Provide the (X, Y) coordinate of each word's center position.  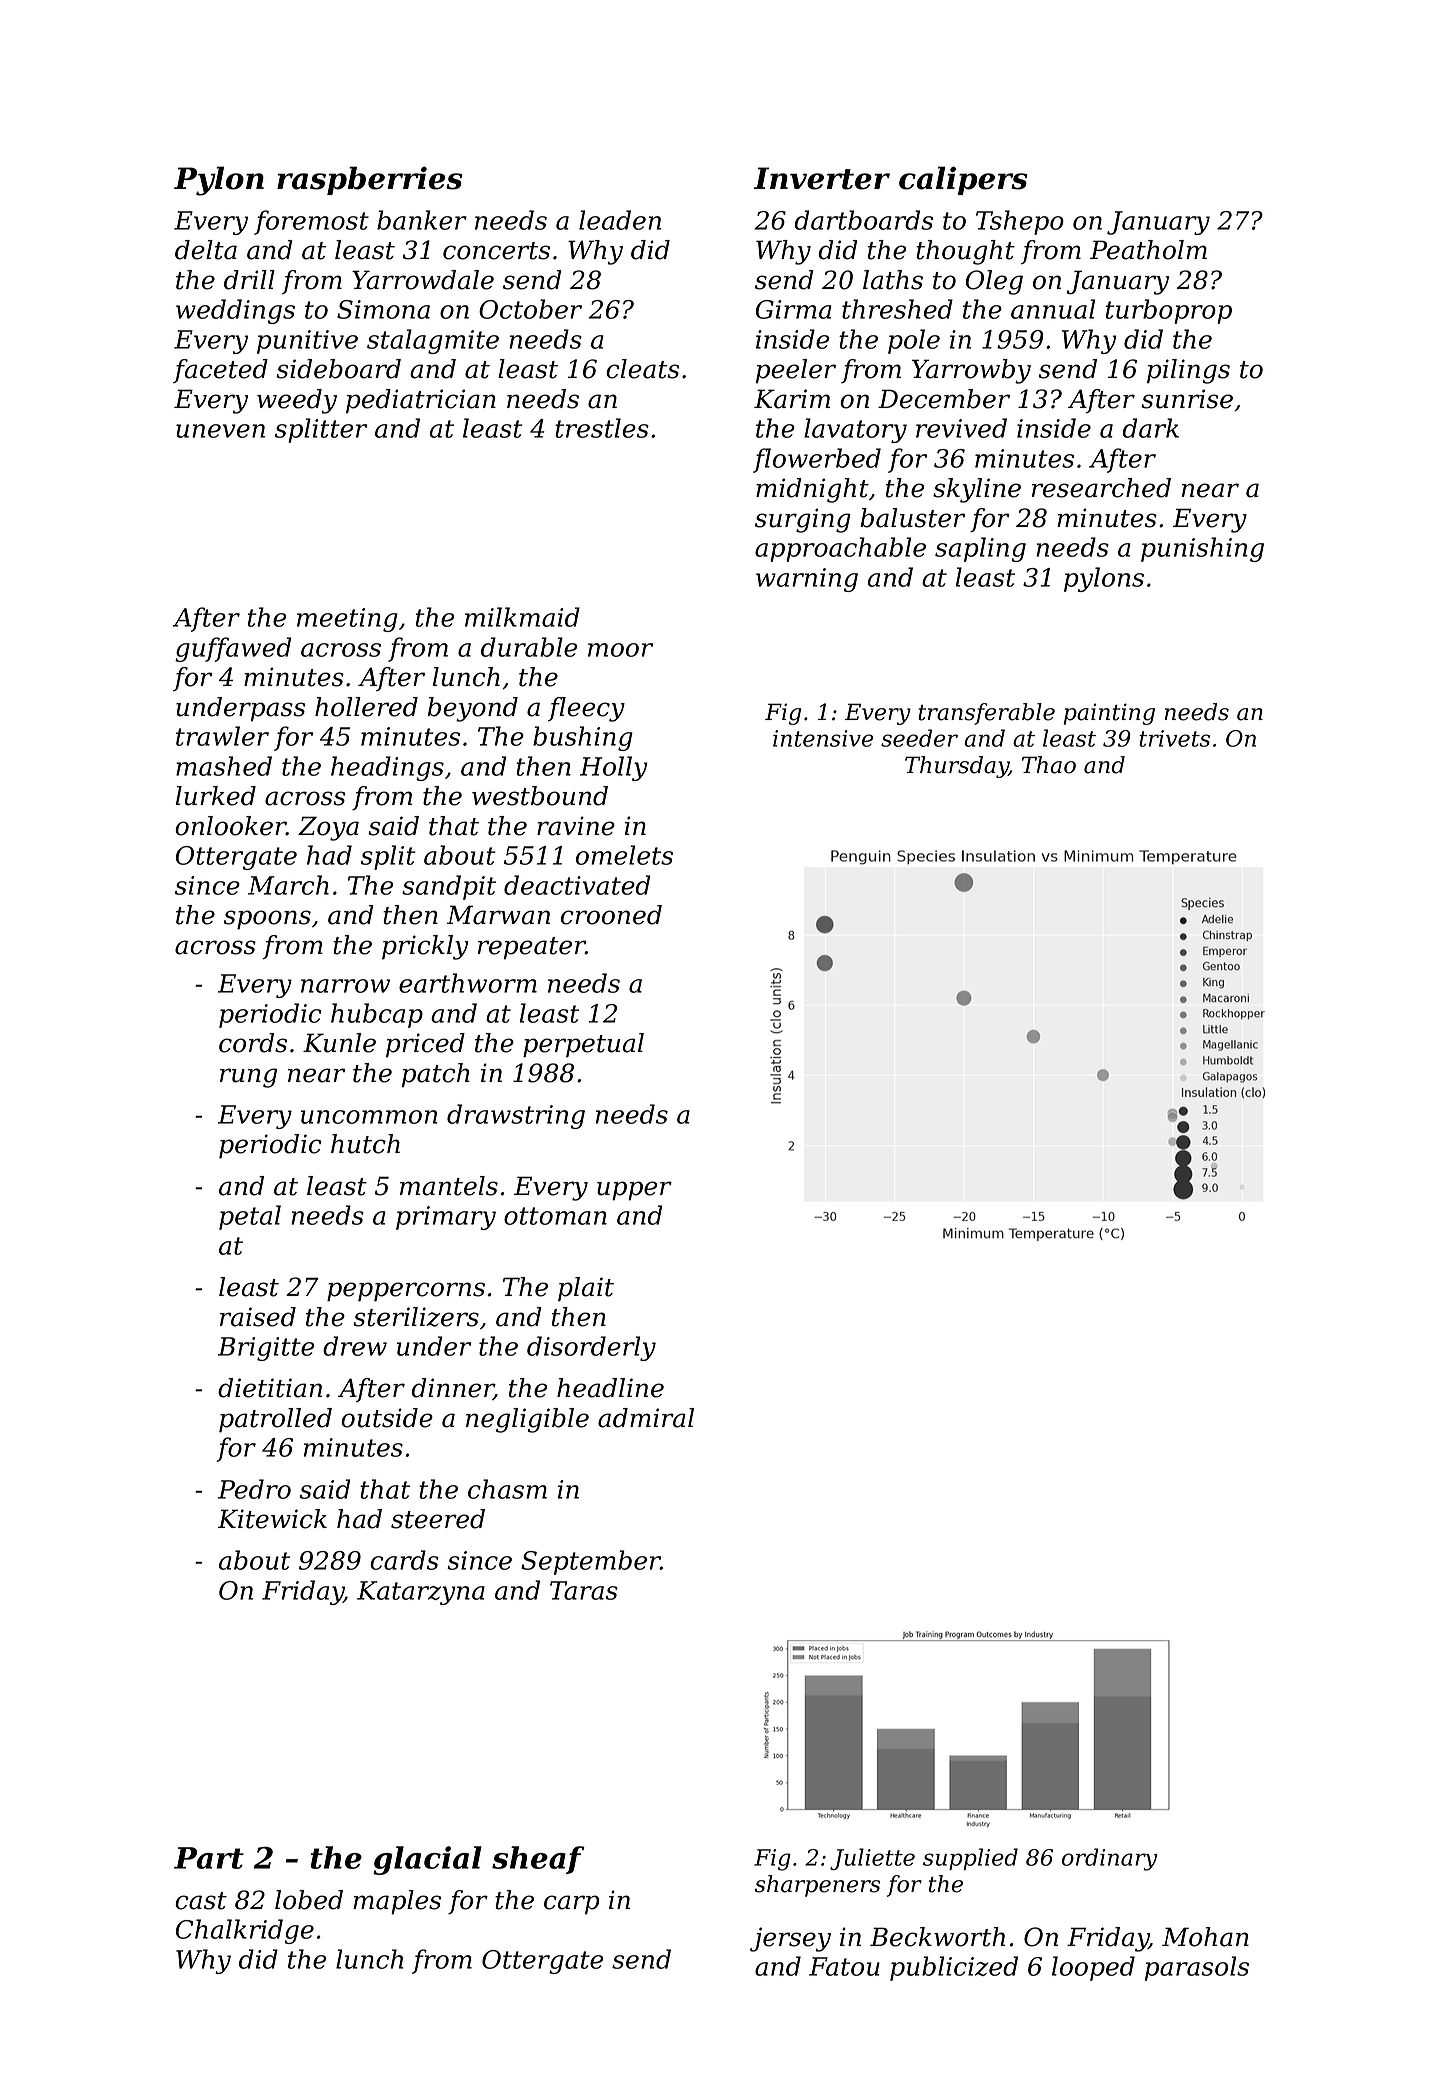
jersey (790, 1939)
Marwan (498, 915)
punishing (1202, 549)
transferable (986, 714)
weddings (235, 311)
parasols (1197, 1968)
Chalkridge (245, 1931)
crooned (611, 915)
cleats (642, 369)
